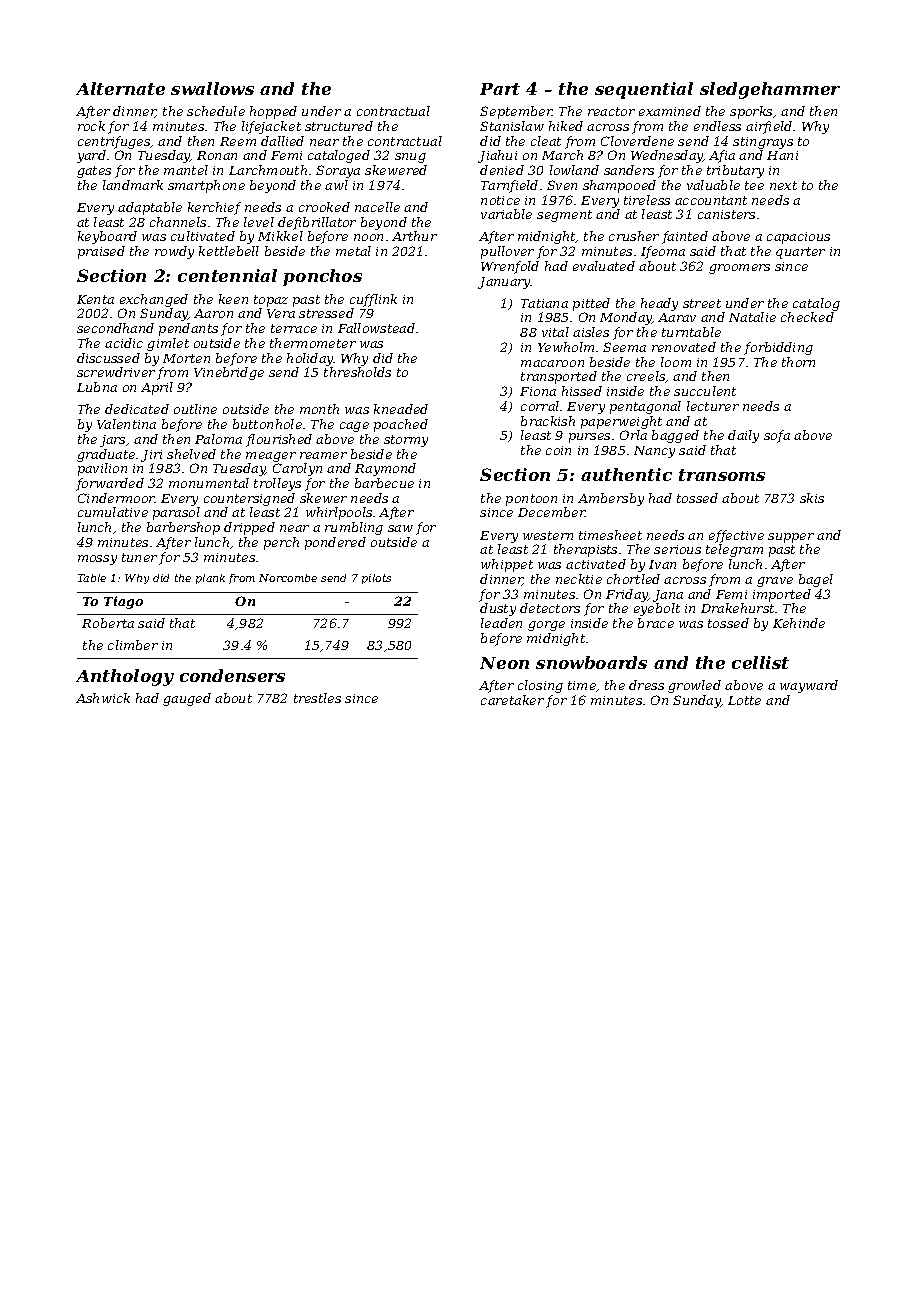  What do you see at coordinates (103, 698) in the document?
I see `Ashwick` at bounding box center [103, 698].
